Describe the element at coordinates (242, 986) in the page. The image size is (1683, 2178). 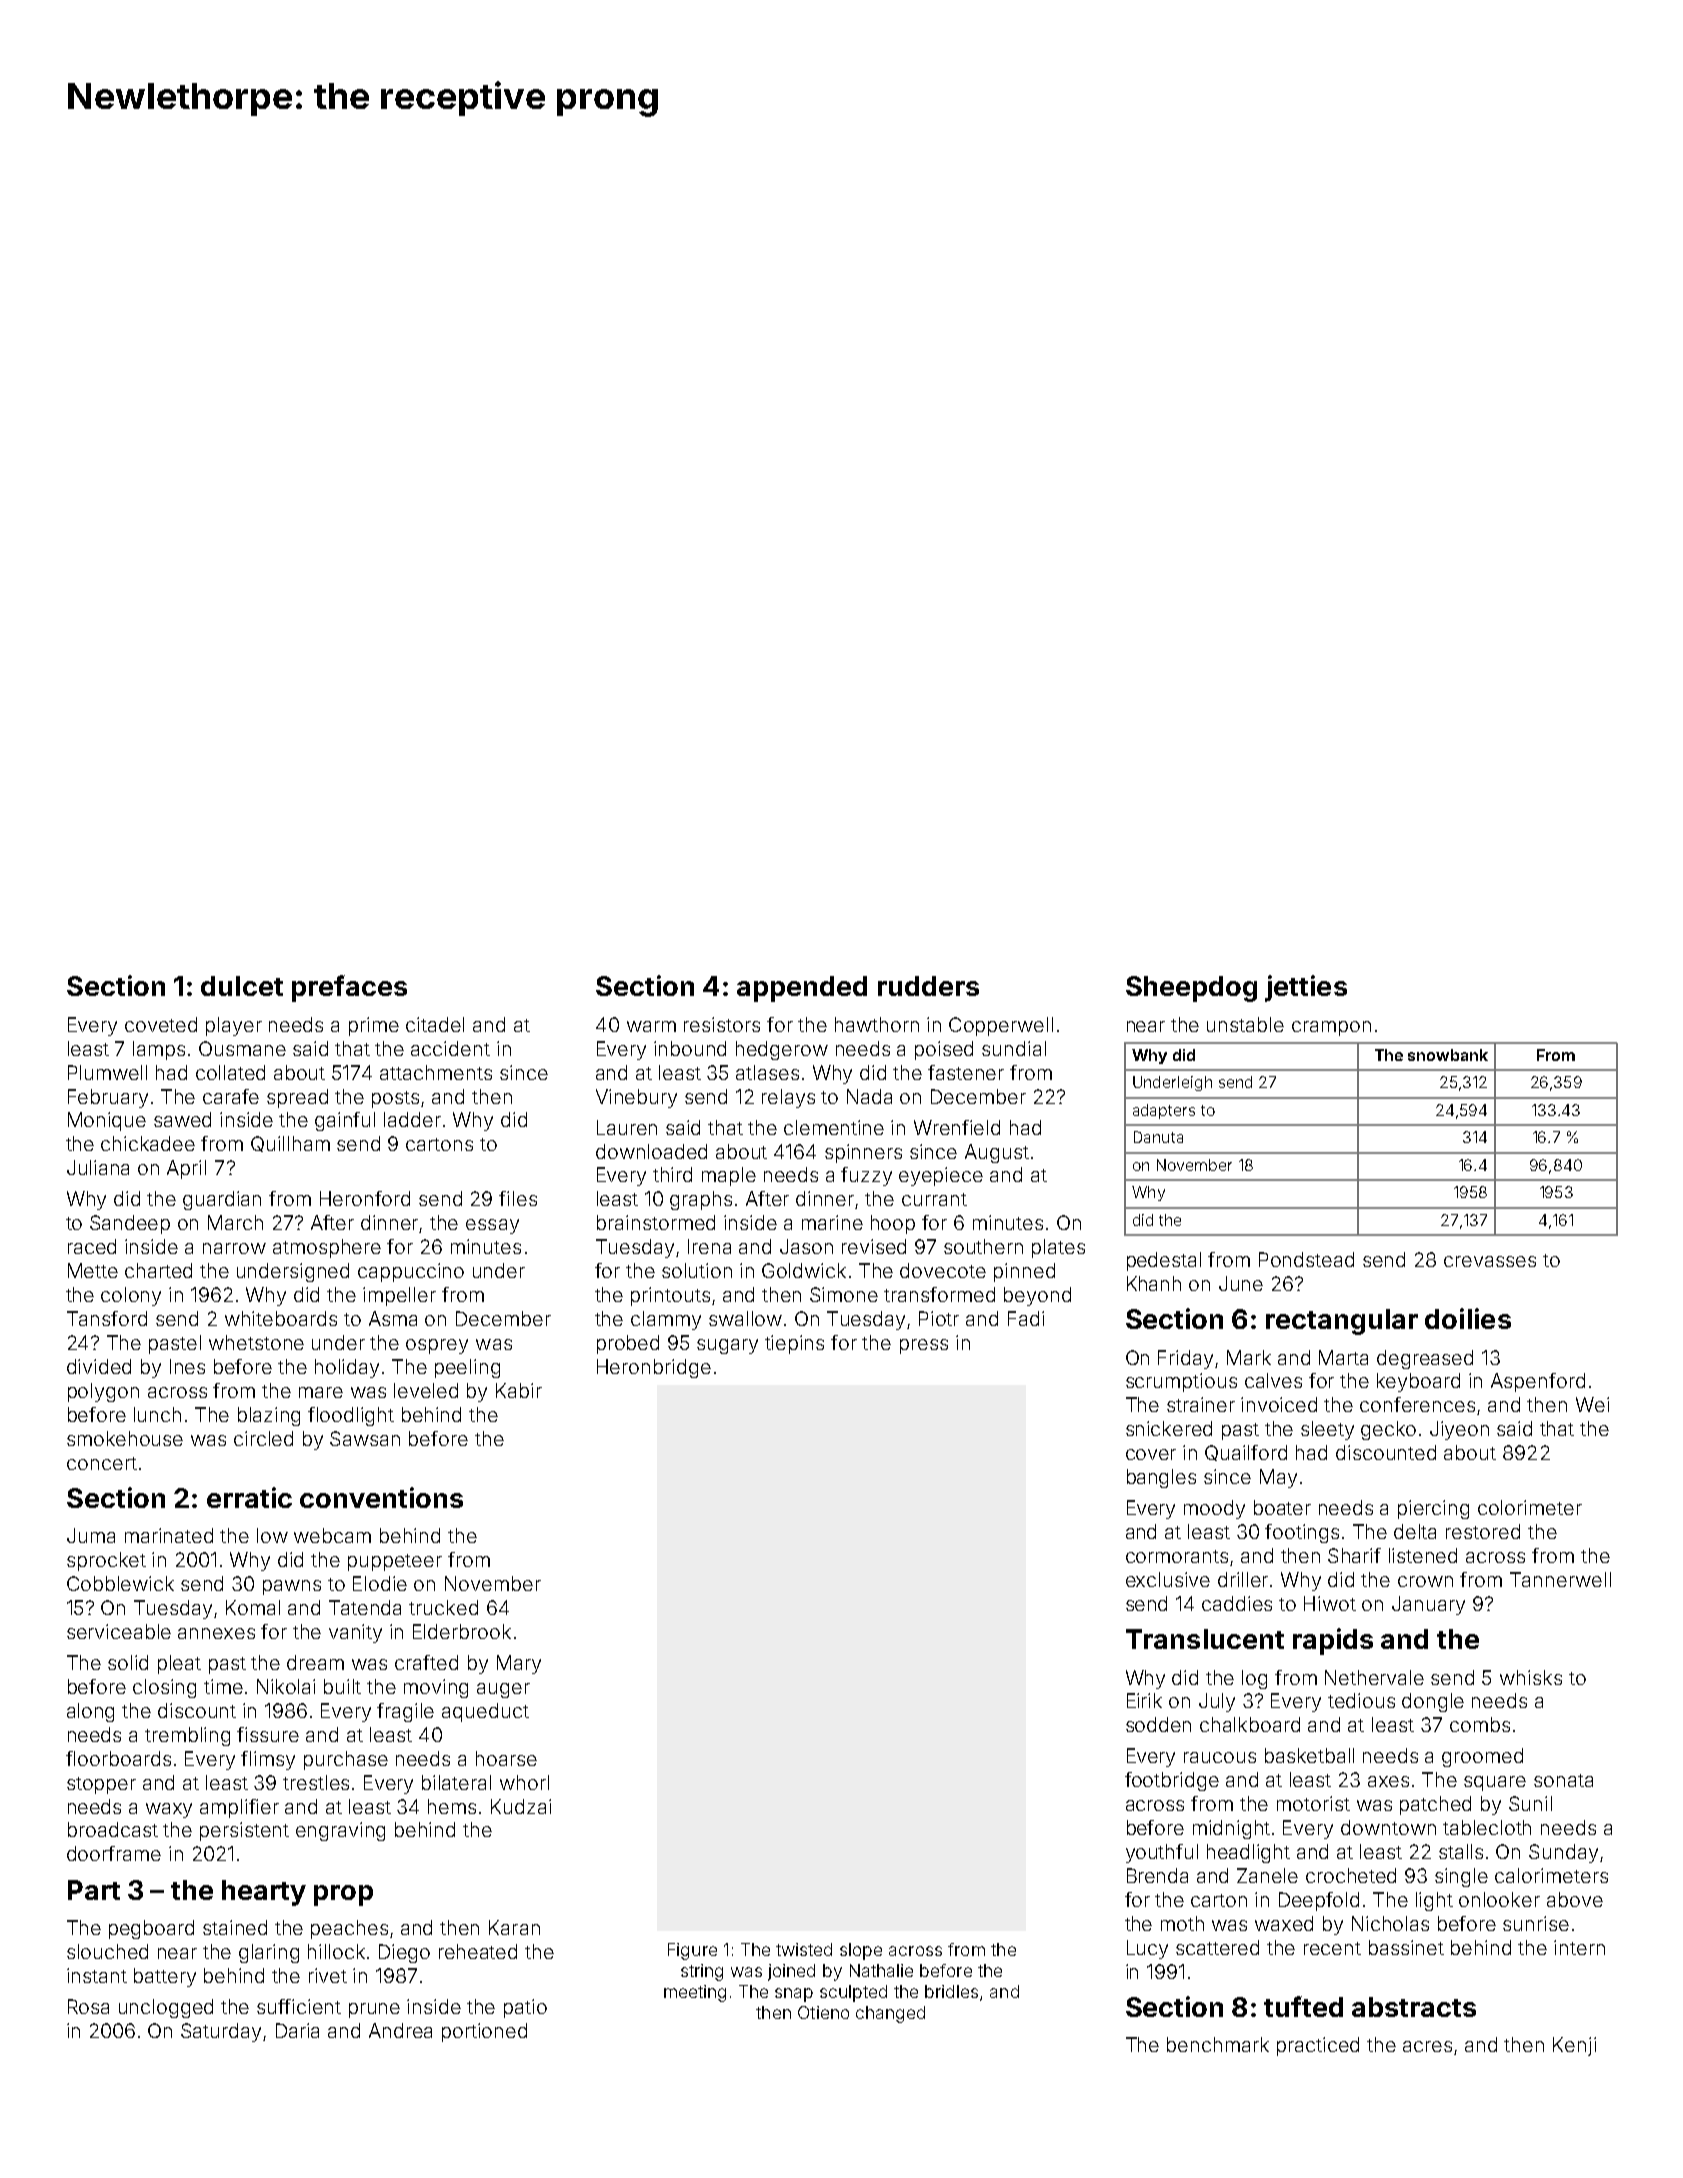
I see `dulcet` at that location.
